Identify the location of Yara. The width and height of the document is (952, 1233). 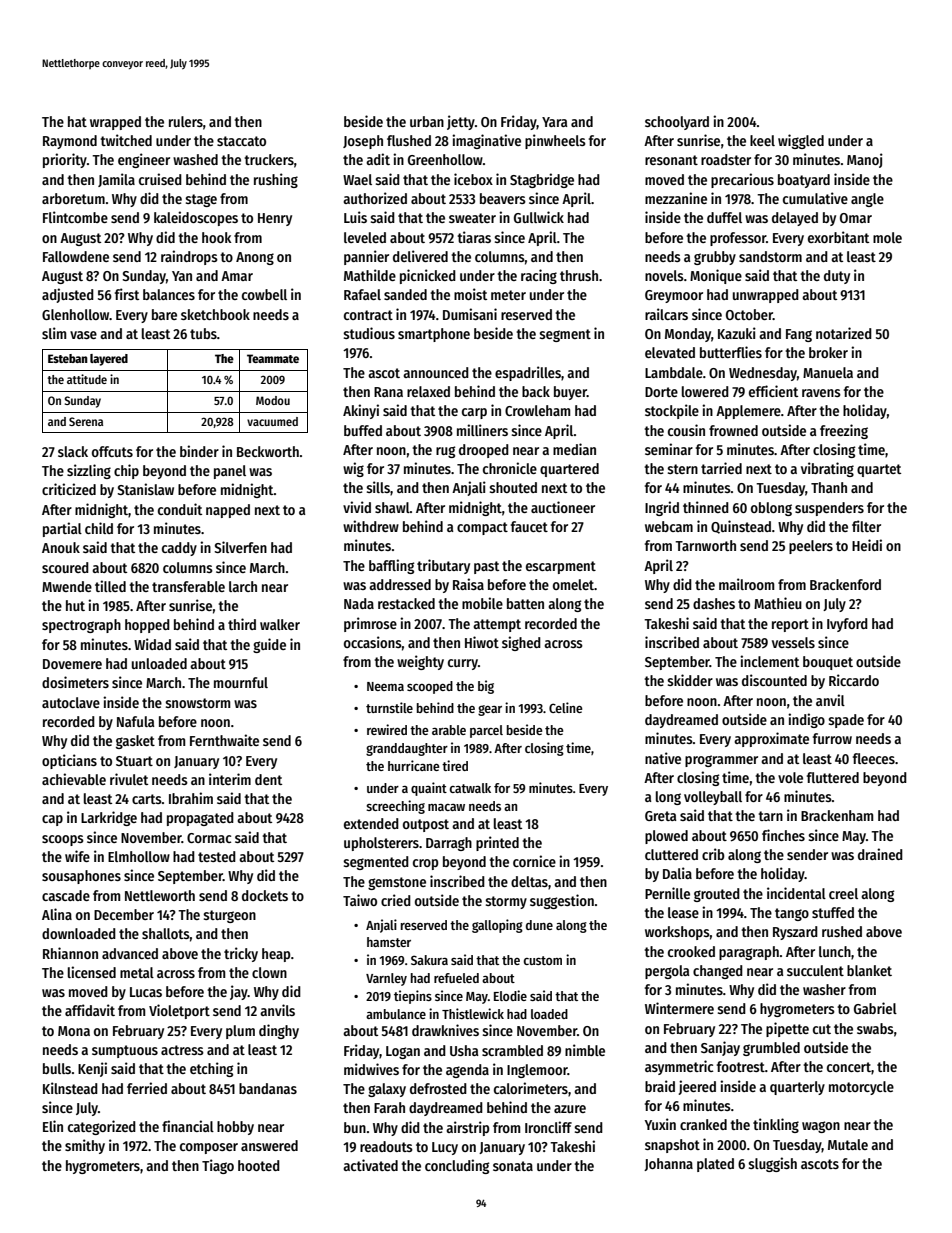
(554, 122).
